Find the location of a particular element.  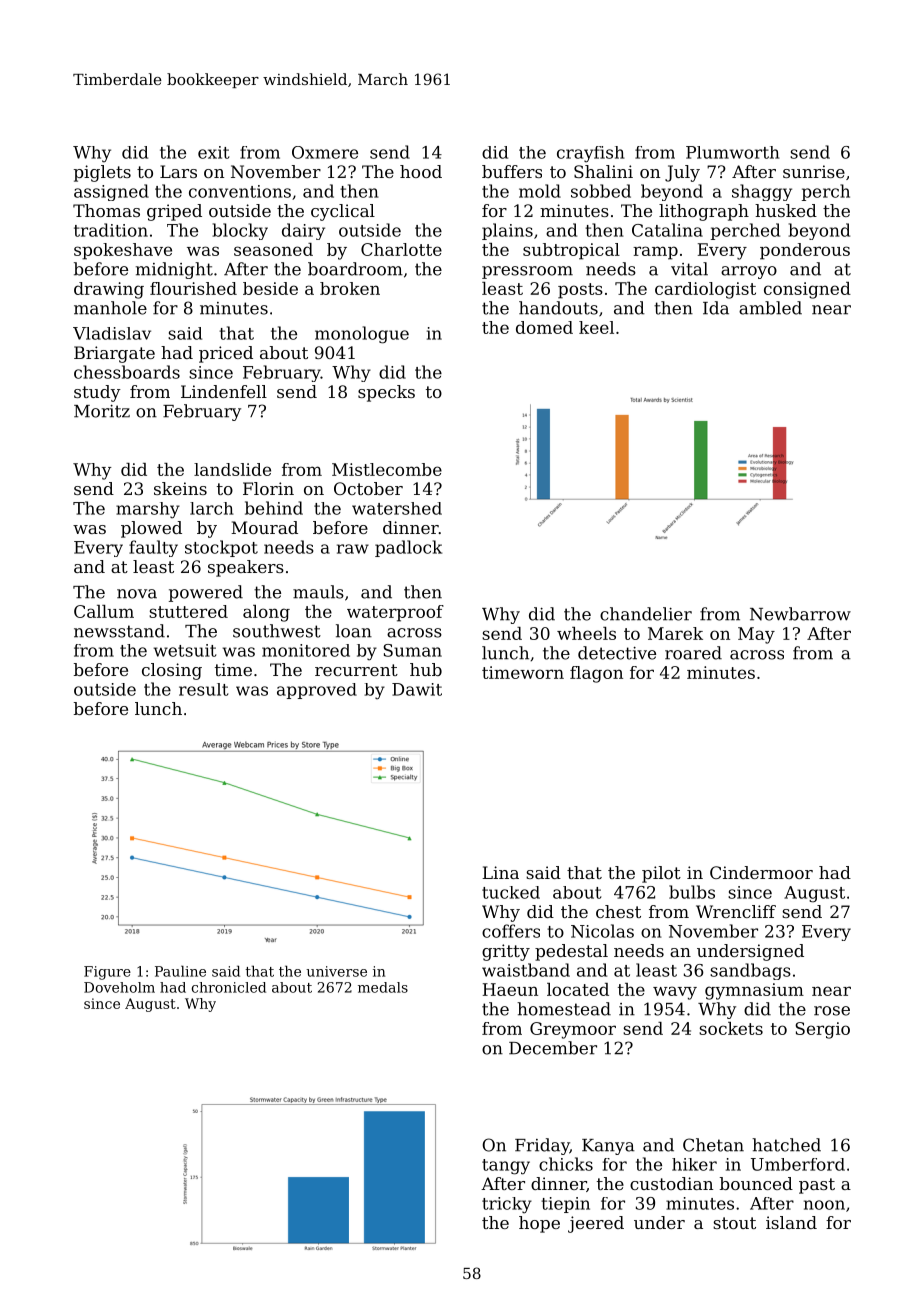

chandelier is located at coordinates (646, 614).
